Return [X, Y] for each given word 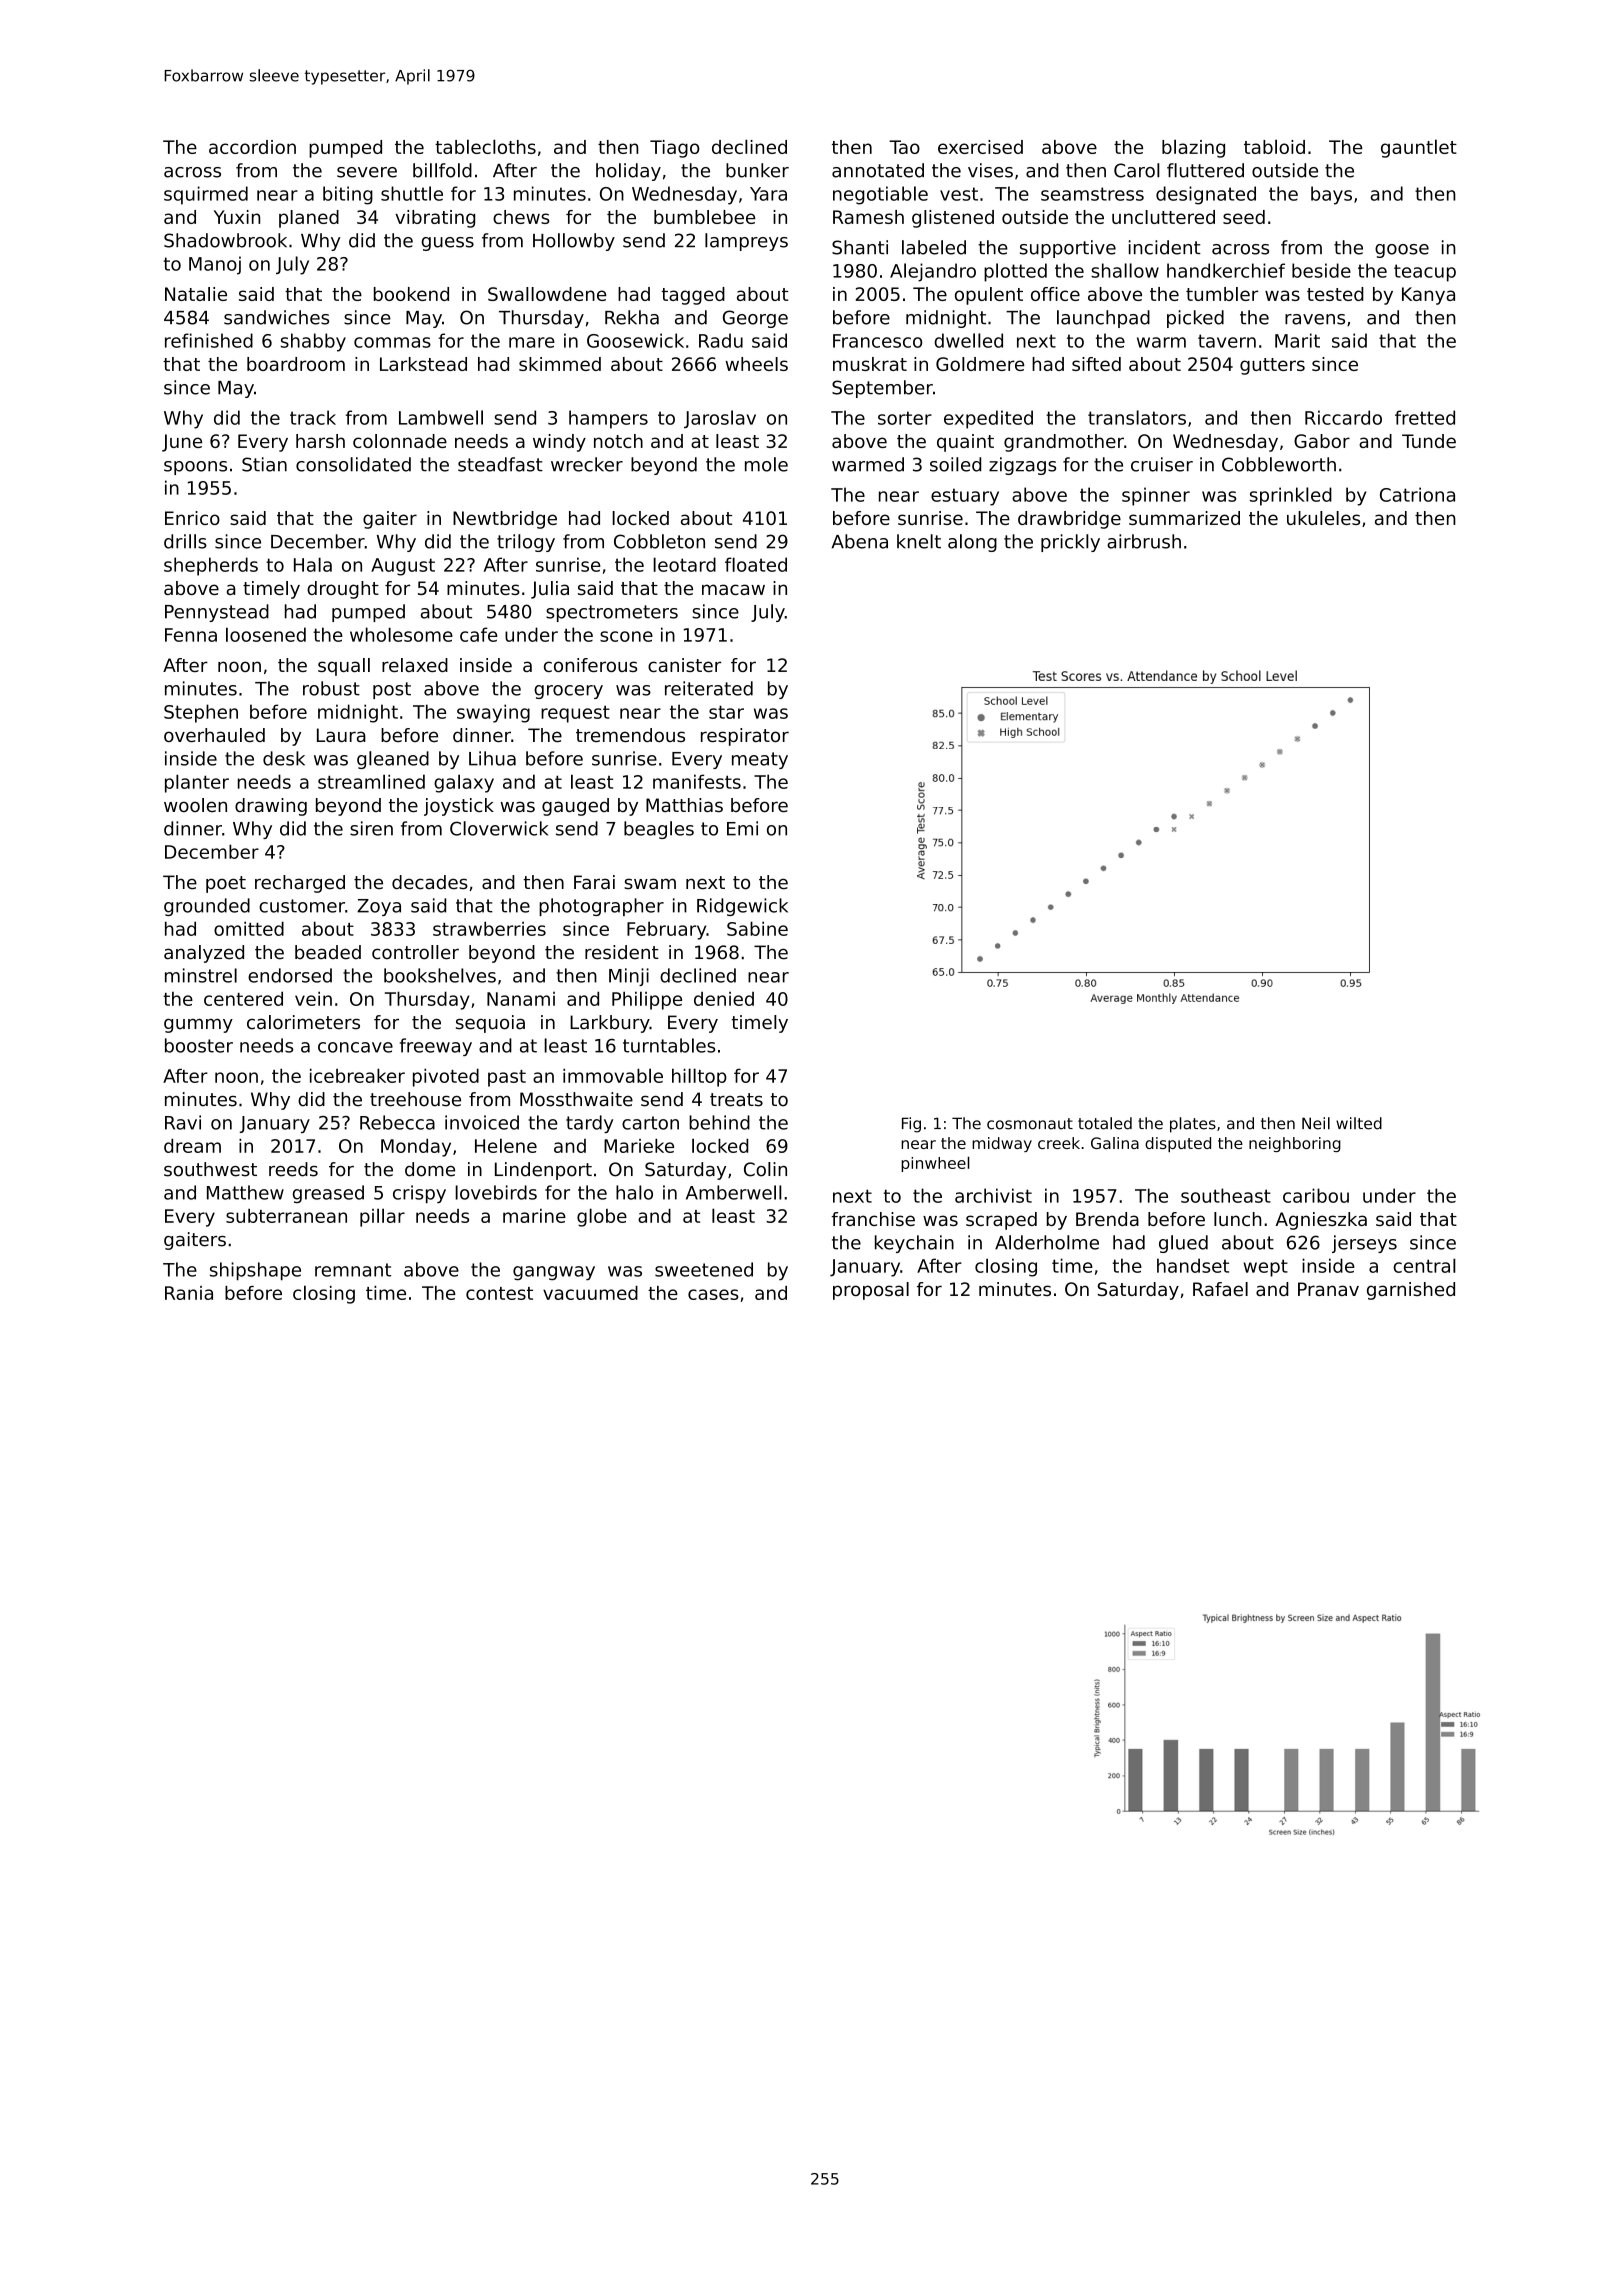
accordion [252, 147]
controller [415, 952]
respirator [745, 737]
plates [1193, 1125]
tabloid [1274, 146]
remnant [353, 1270]
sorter [905, 418]
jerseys [1364, 1244]
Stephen [201, 713]
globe [602, 1217]
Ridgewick [742, 907]
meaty [760, 760]
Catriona [1417, 494]
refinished [209, 340]
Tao [904, 147]
